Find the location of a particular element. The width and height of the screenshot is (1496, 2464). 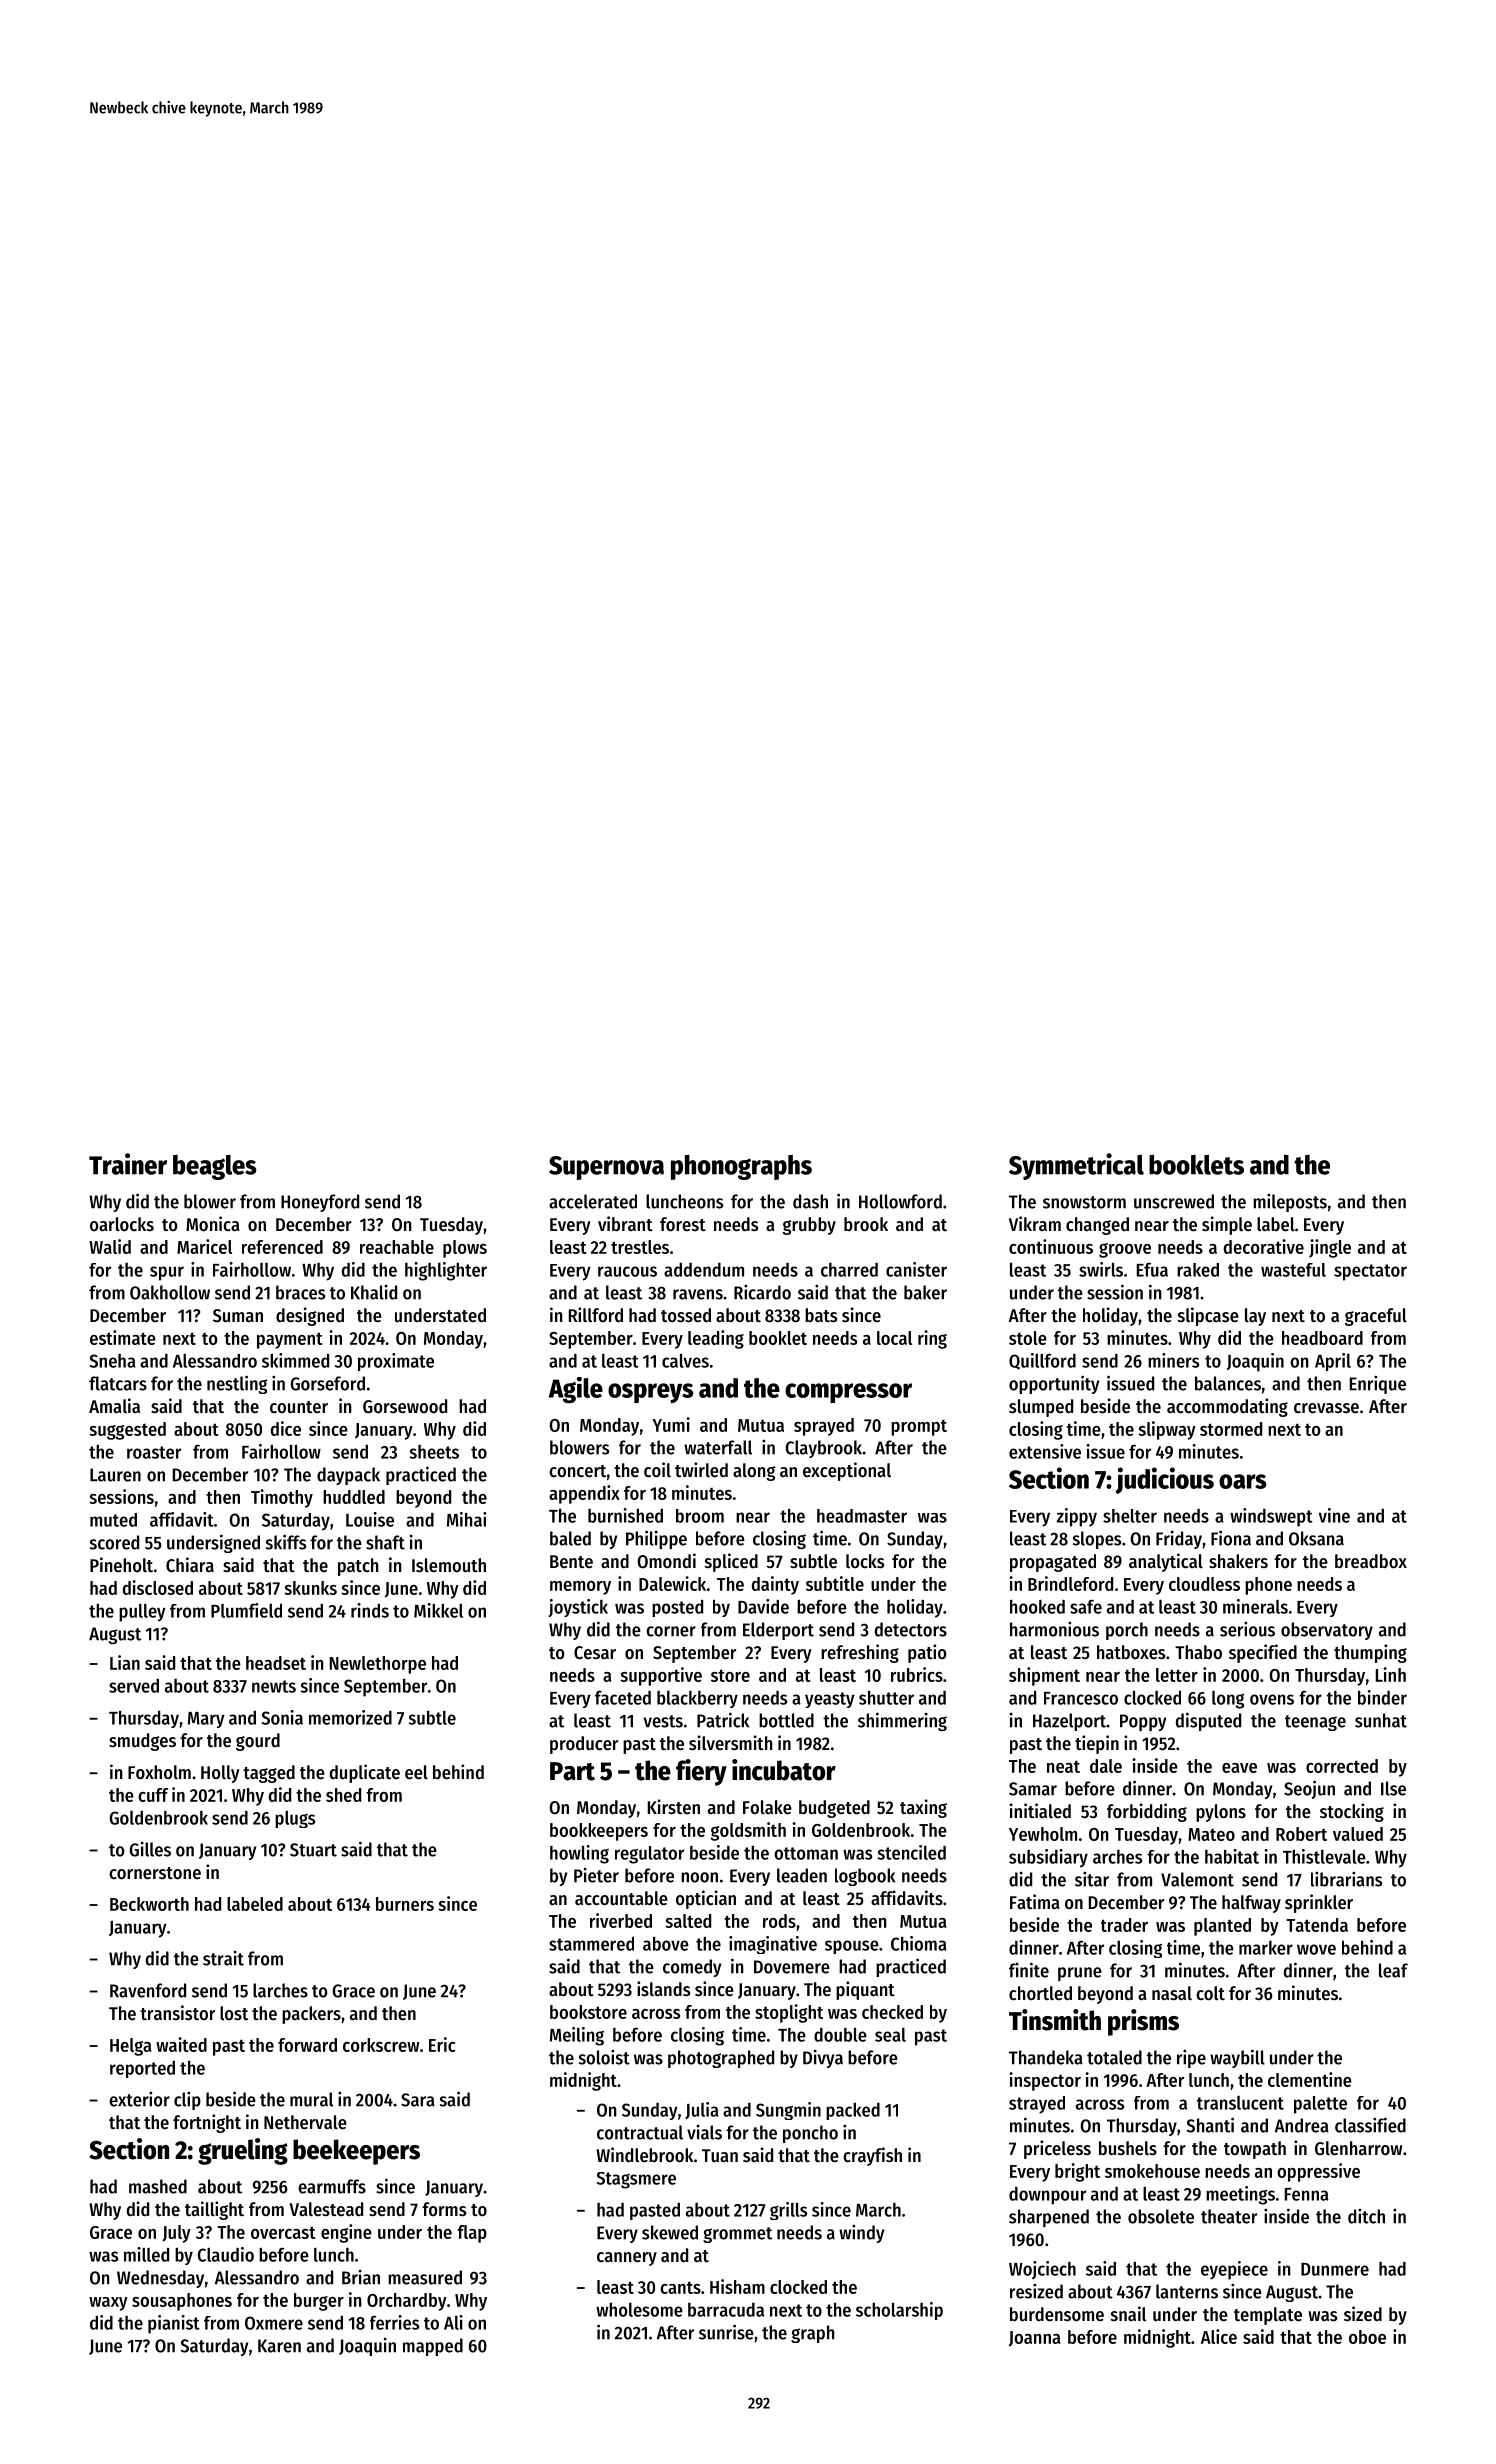

Quillford is located at coordinates (1042, 1361).
